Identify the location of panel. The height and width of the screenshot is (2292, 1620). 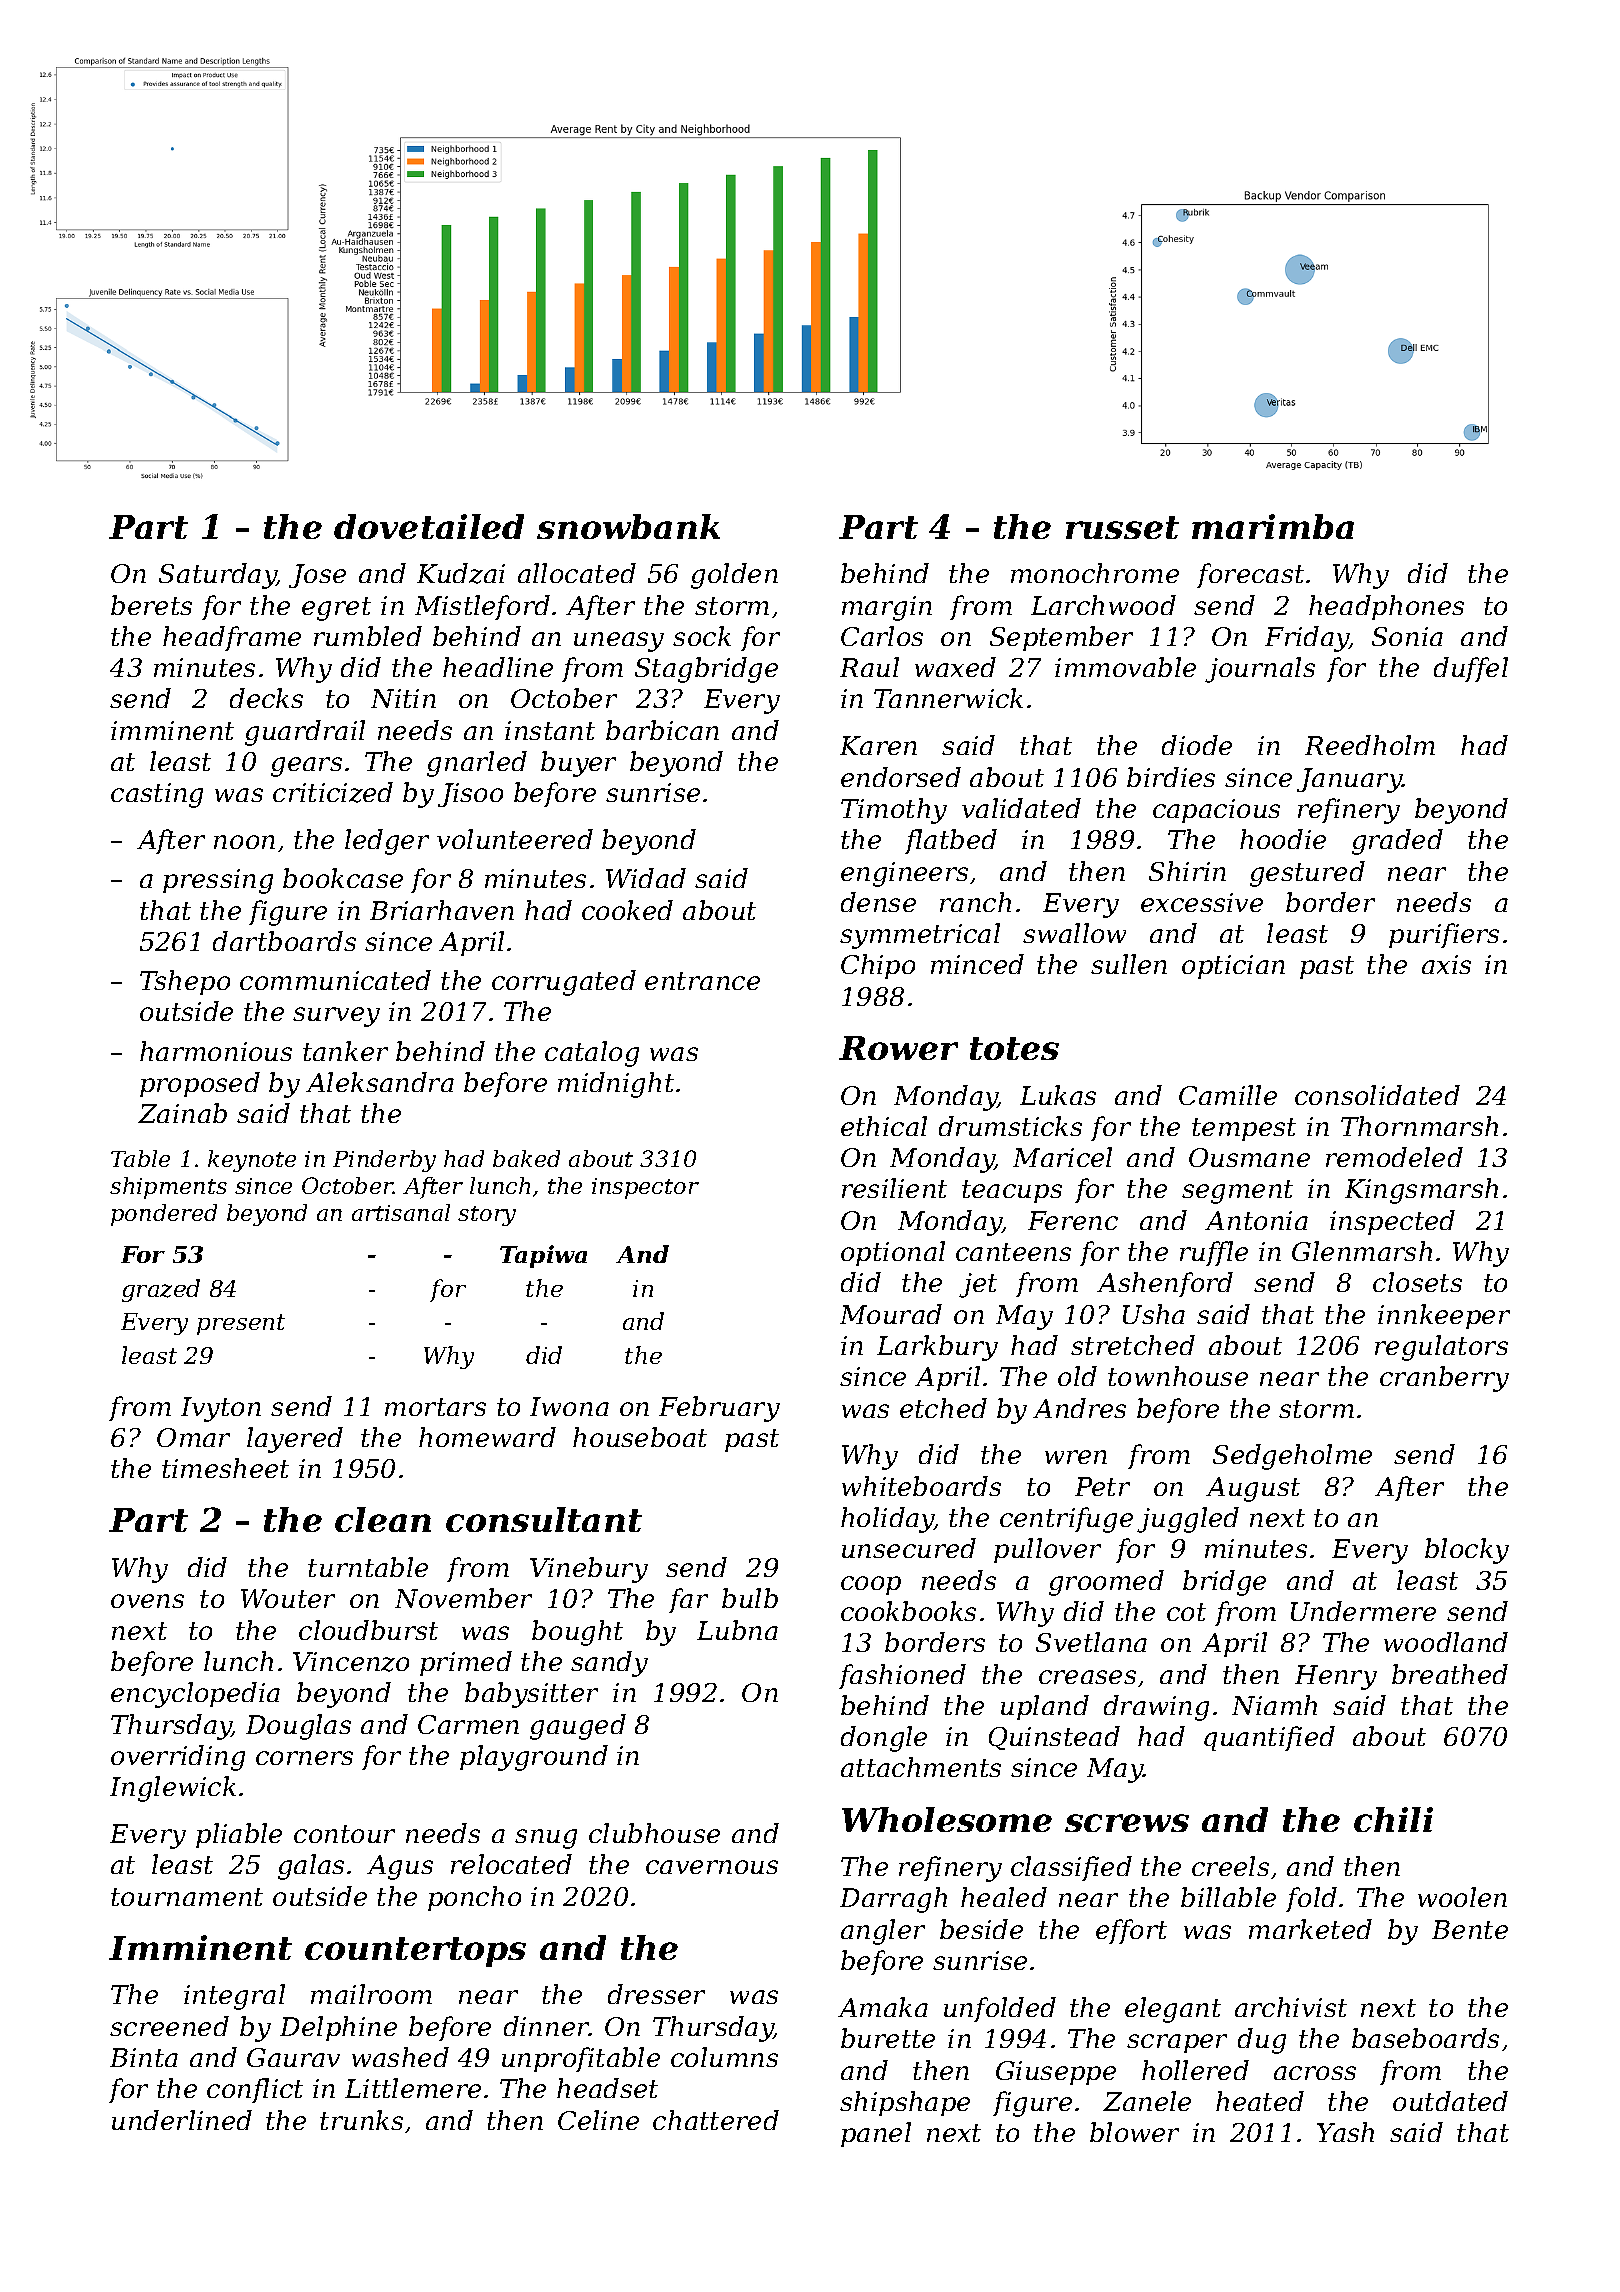
(876, 2134).
